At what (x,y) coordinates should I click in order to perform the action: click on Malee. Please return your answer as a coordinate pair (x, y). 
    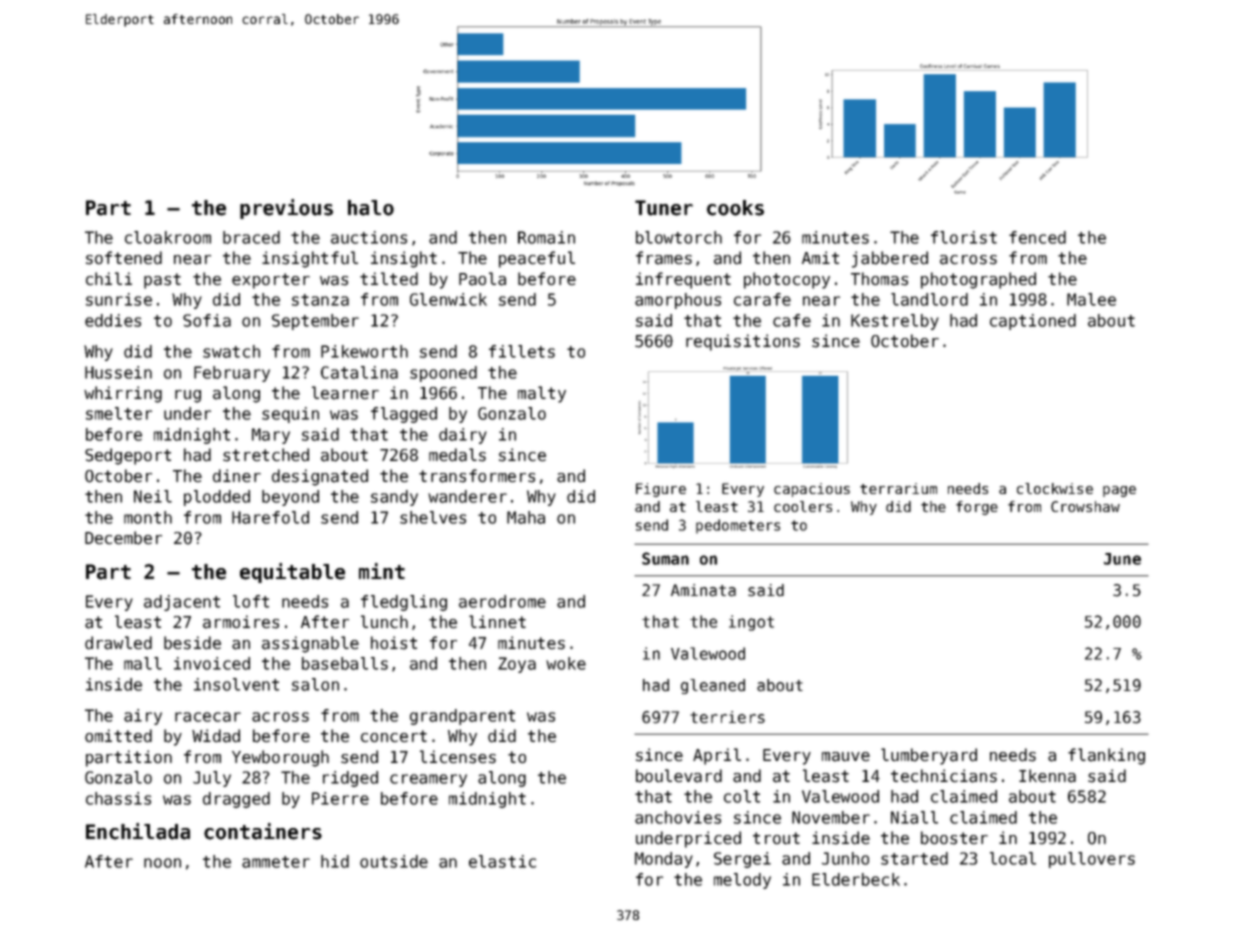
    Looking at the image, I should click on (1091, 299).
